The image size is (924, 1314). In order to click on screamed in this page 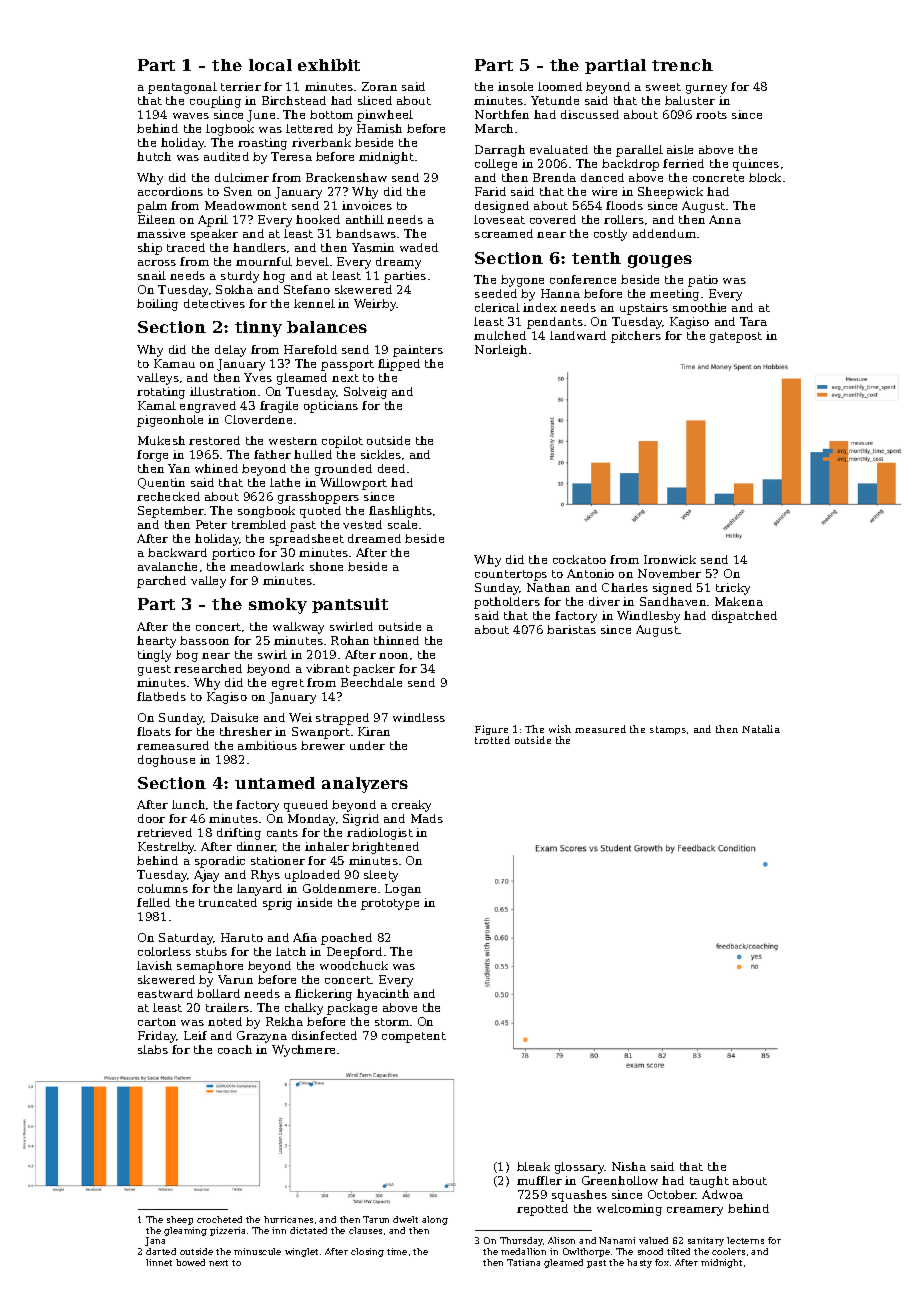, I will do `click(504, 233)`.
